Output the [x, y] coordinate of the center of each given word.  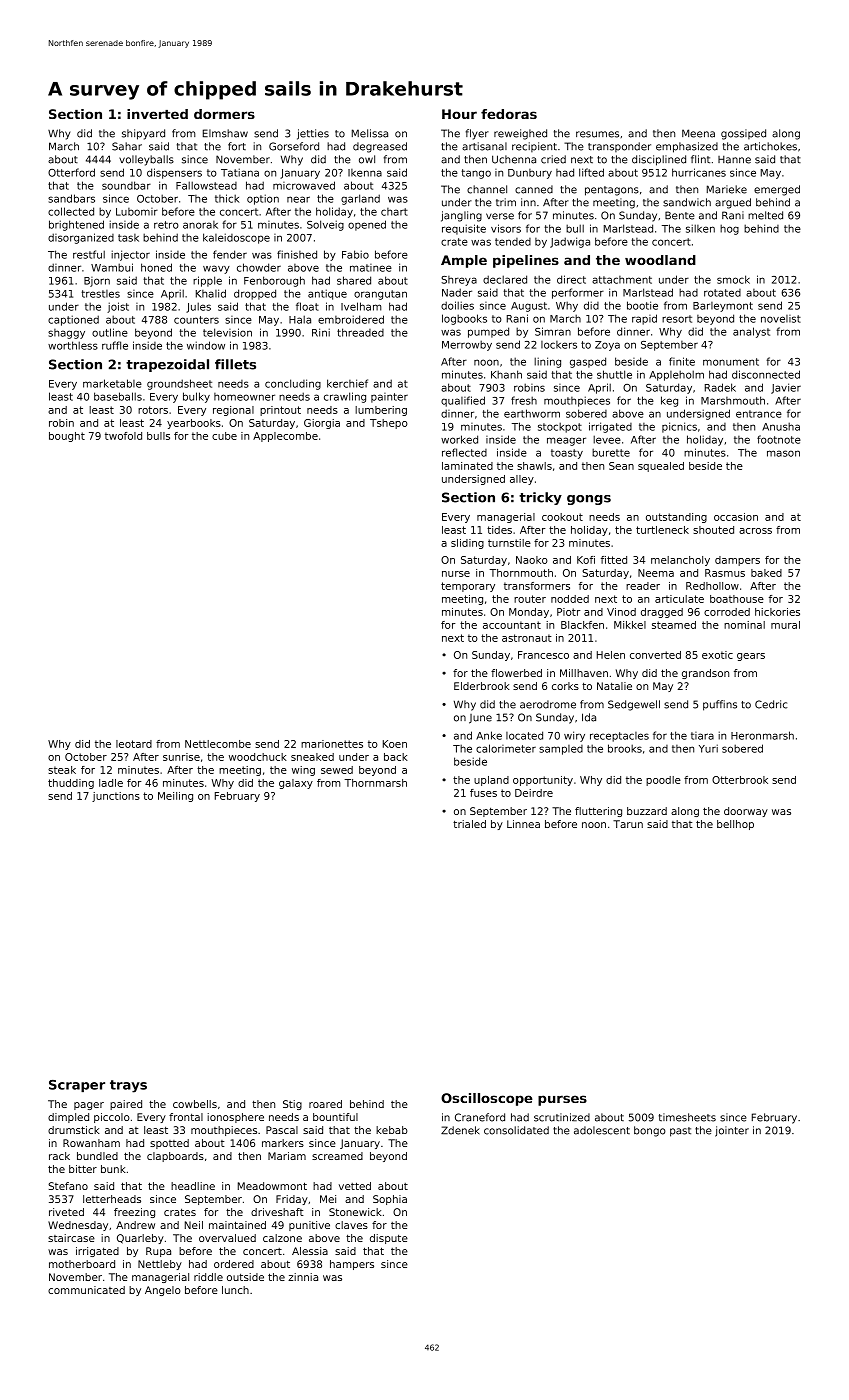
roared [325, 1104]
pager [89, 1106]
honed [156, 267]
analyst [751, 332]
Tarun [628, 824]
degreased [380, 147]
